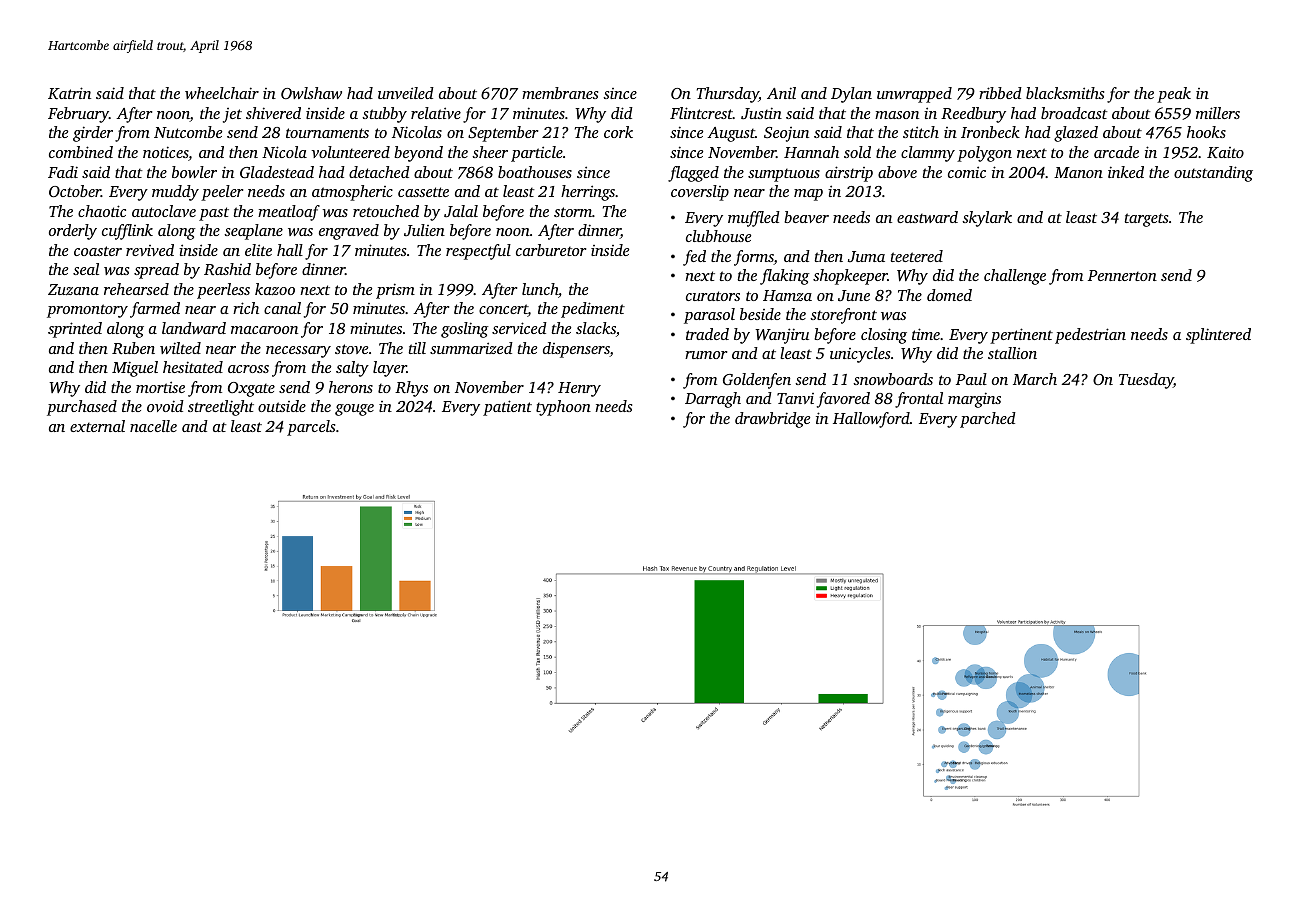 Image resolution: width=1308 pixels, height=924 pixels. Describe the element at coordinates (579, 389) in the image. I see `Henry` at that location.
